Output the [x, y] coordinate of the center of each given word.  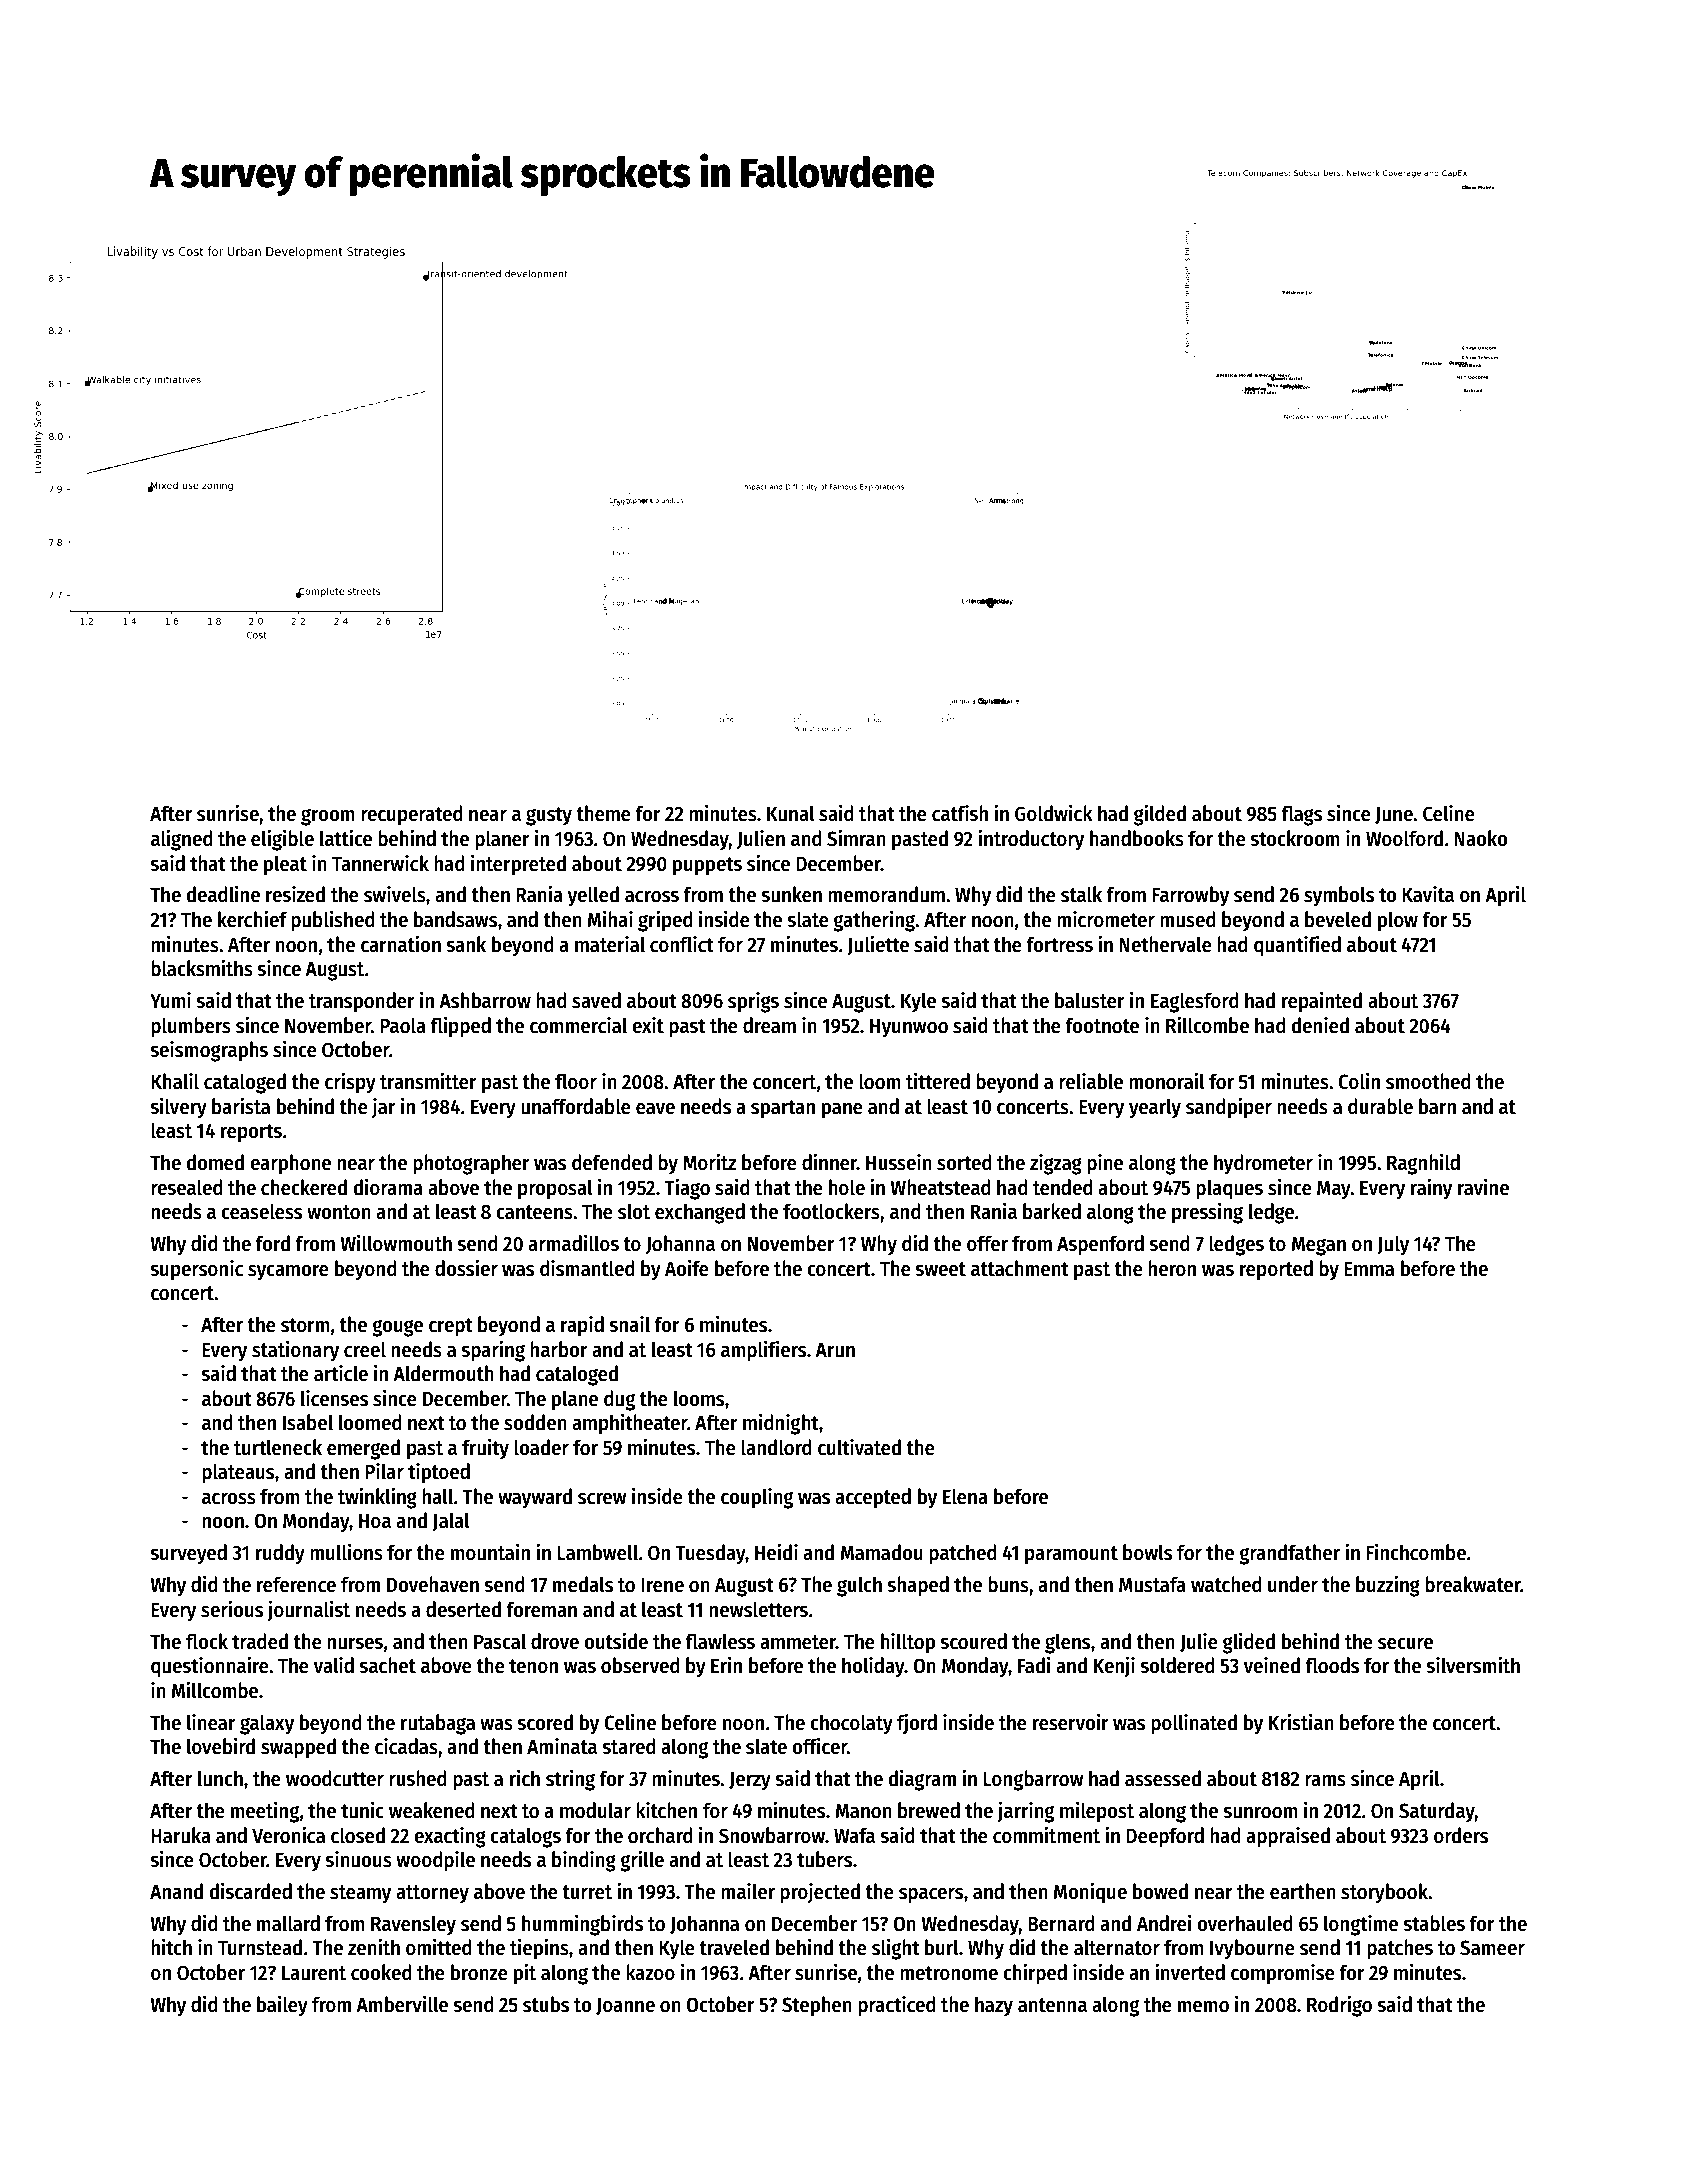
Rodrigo [1339, 2006]
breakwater [1473, 1584]
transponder [362, 1002]
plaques [1229, 1189]
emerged [363, 1449]
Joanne [625, 2006]
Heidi [776, 1552]
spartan [783, 1109]
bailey [282, 2006]
